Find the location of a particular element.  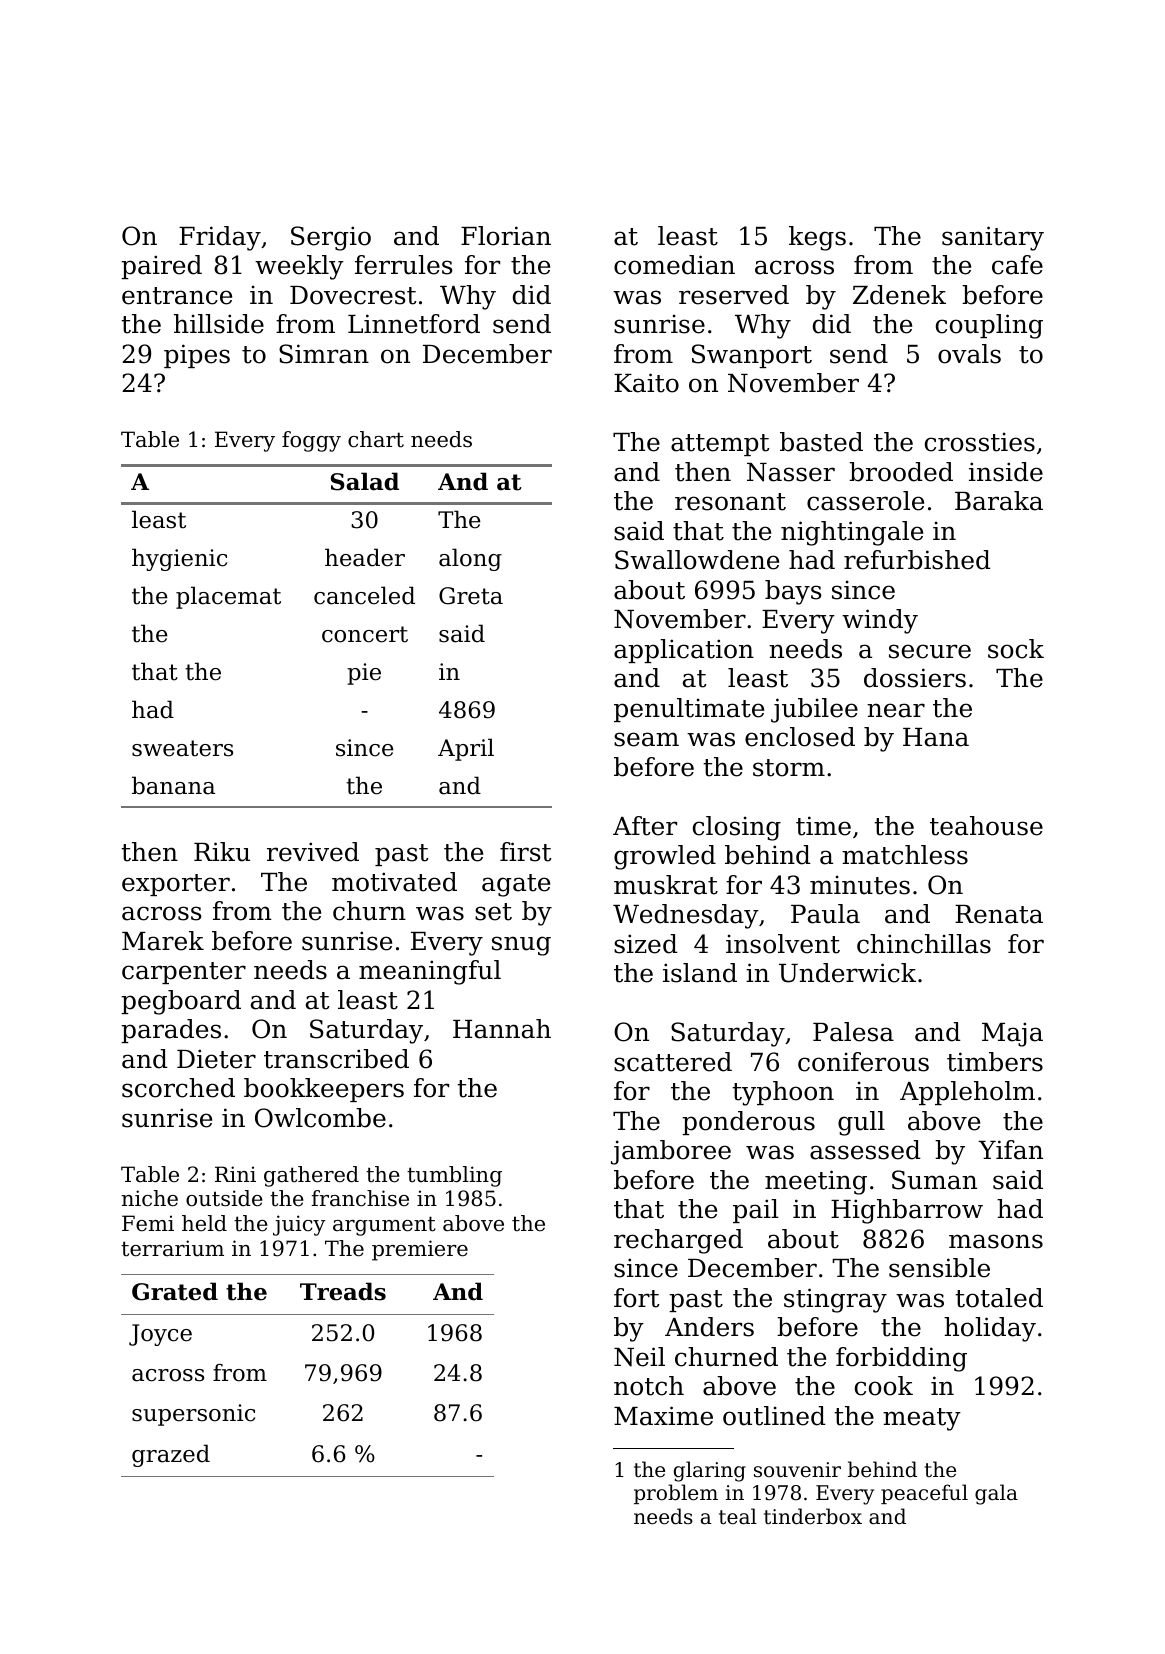

island is located at coordinates (700, 973).
